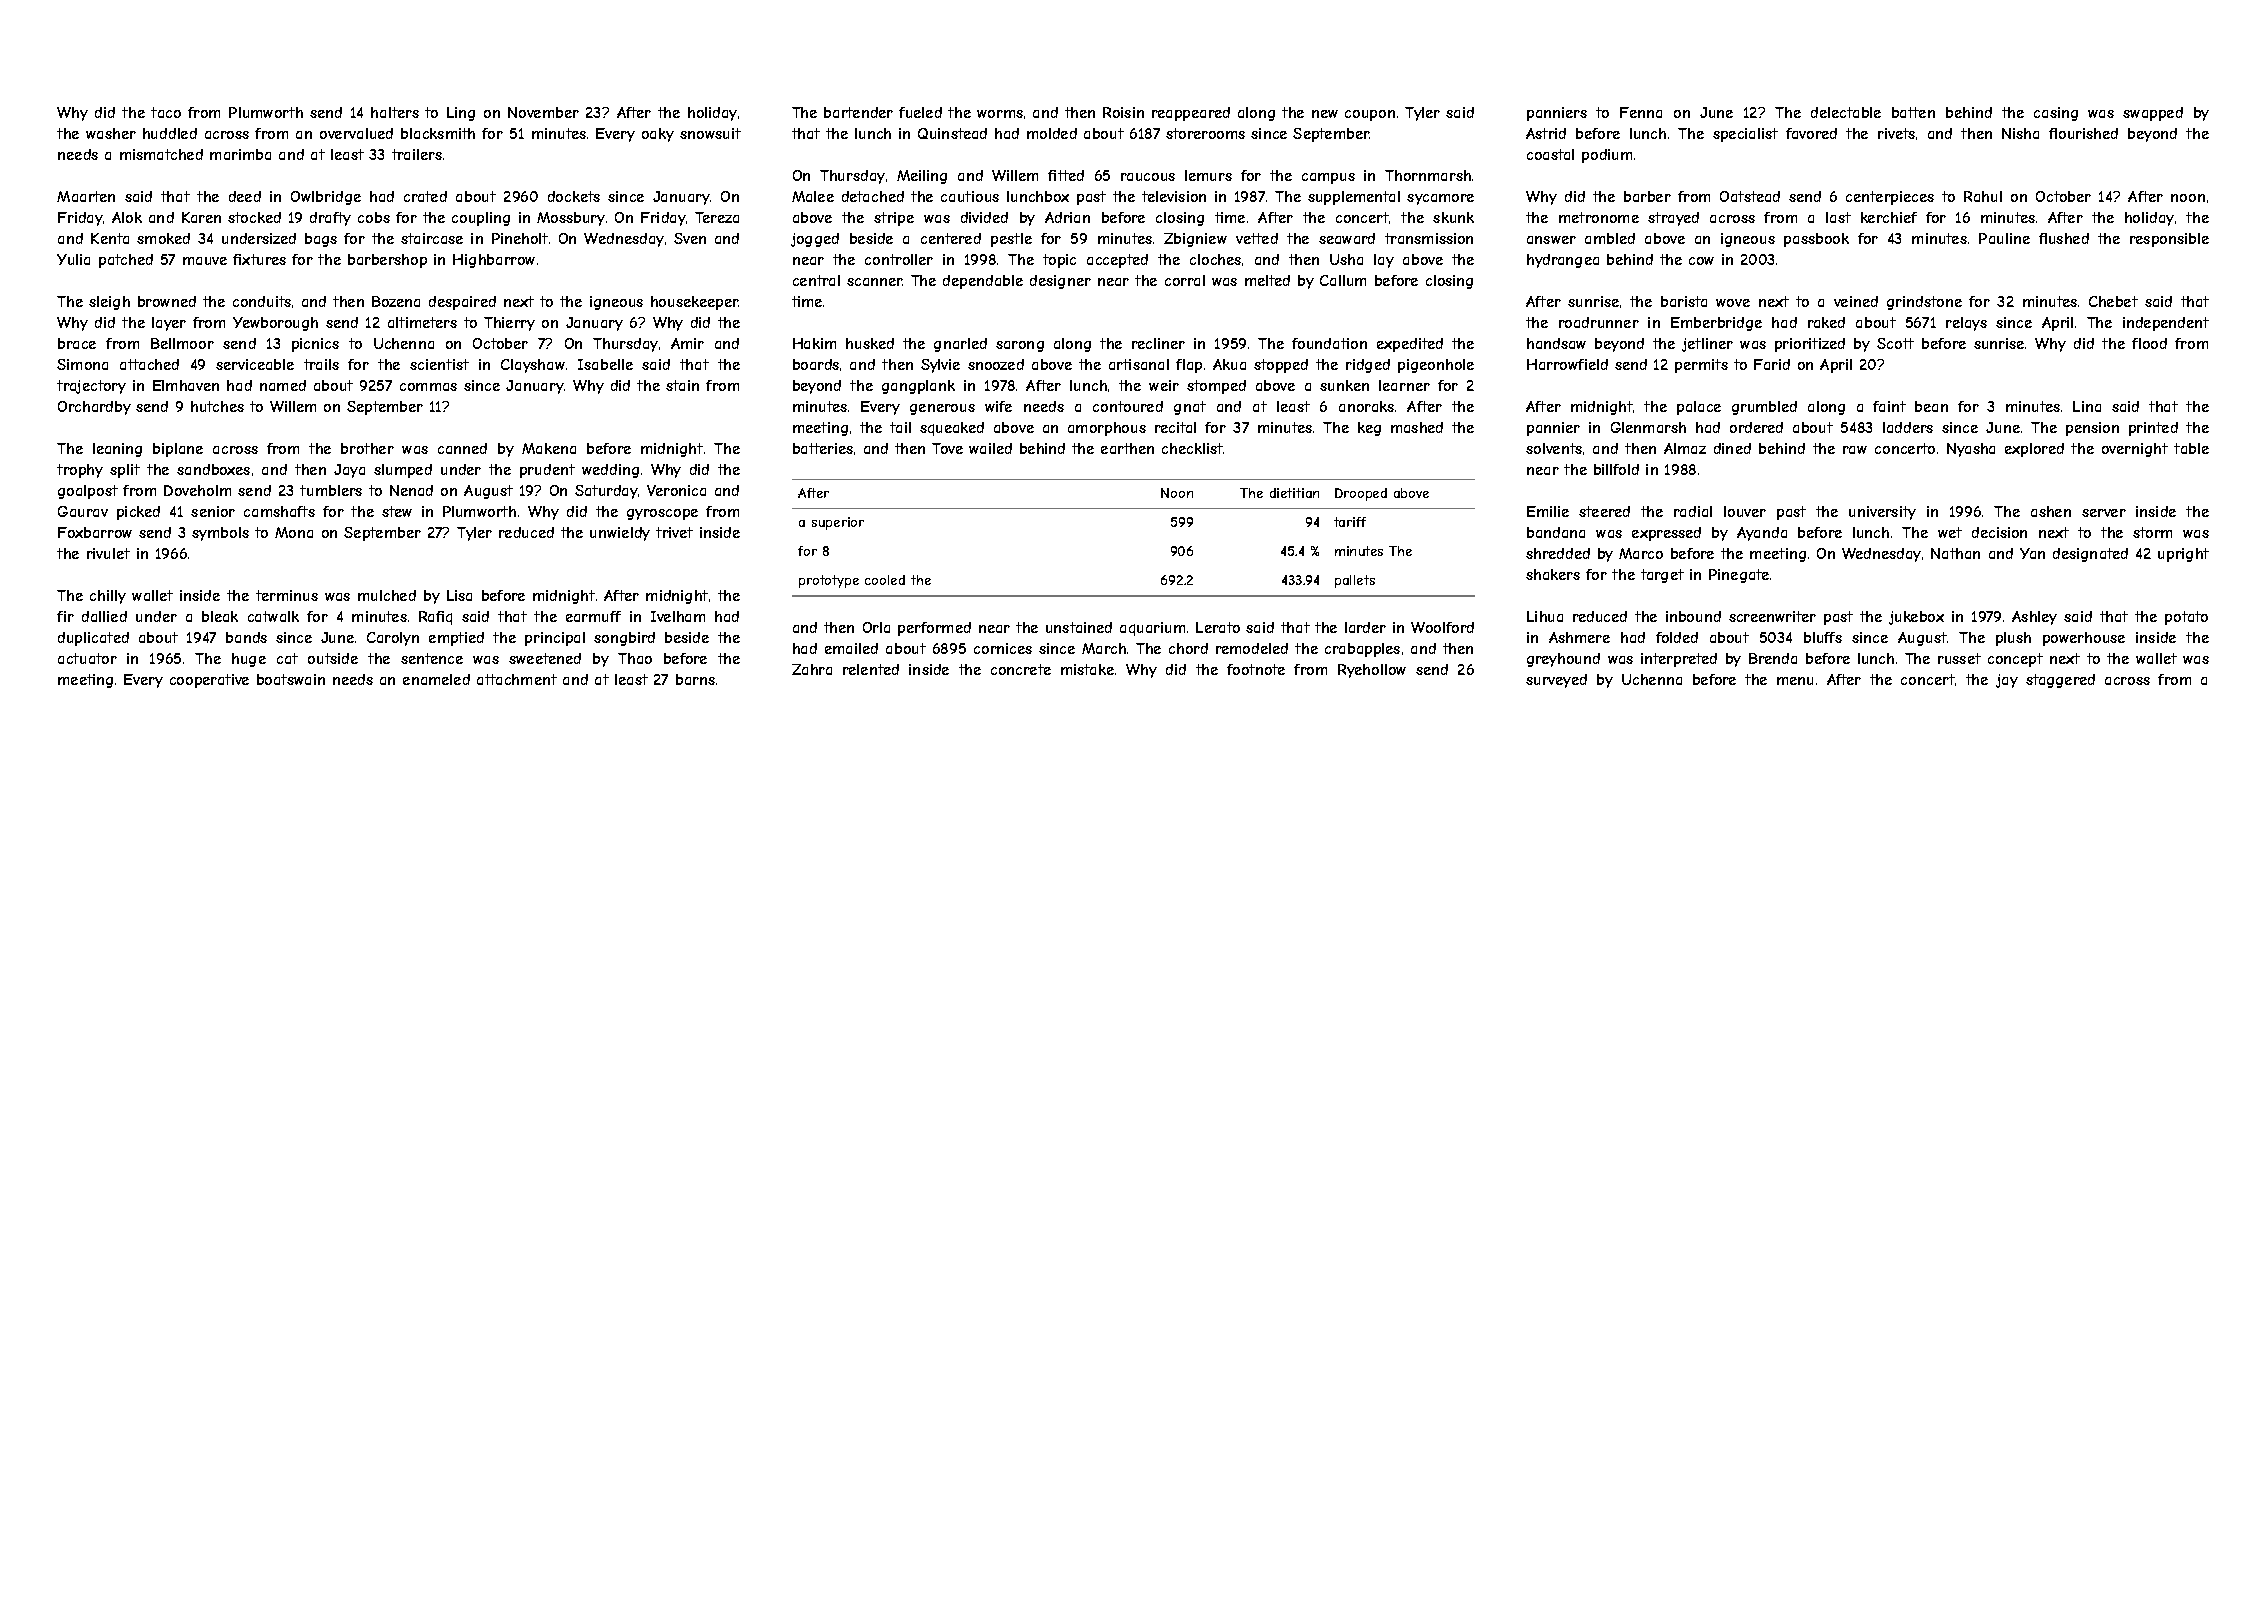  What do you see at coordinates (2060, 681) in the document?
I see `staggered` at bounding box center [2060, 681].
